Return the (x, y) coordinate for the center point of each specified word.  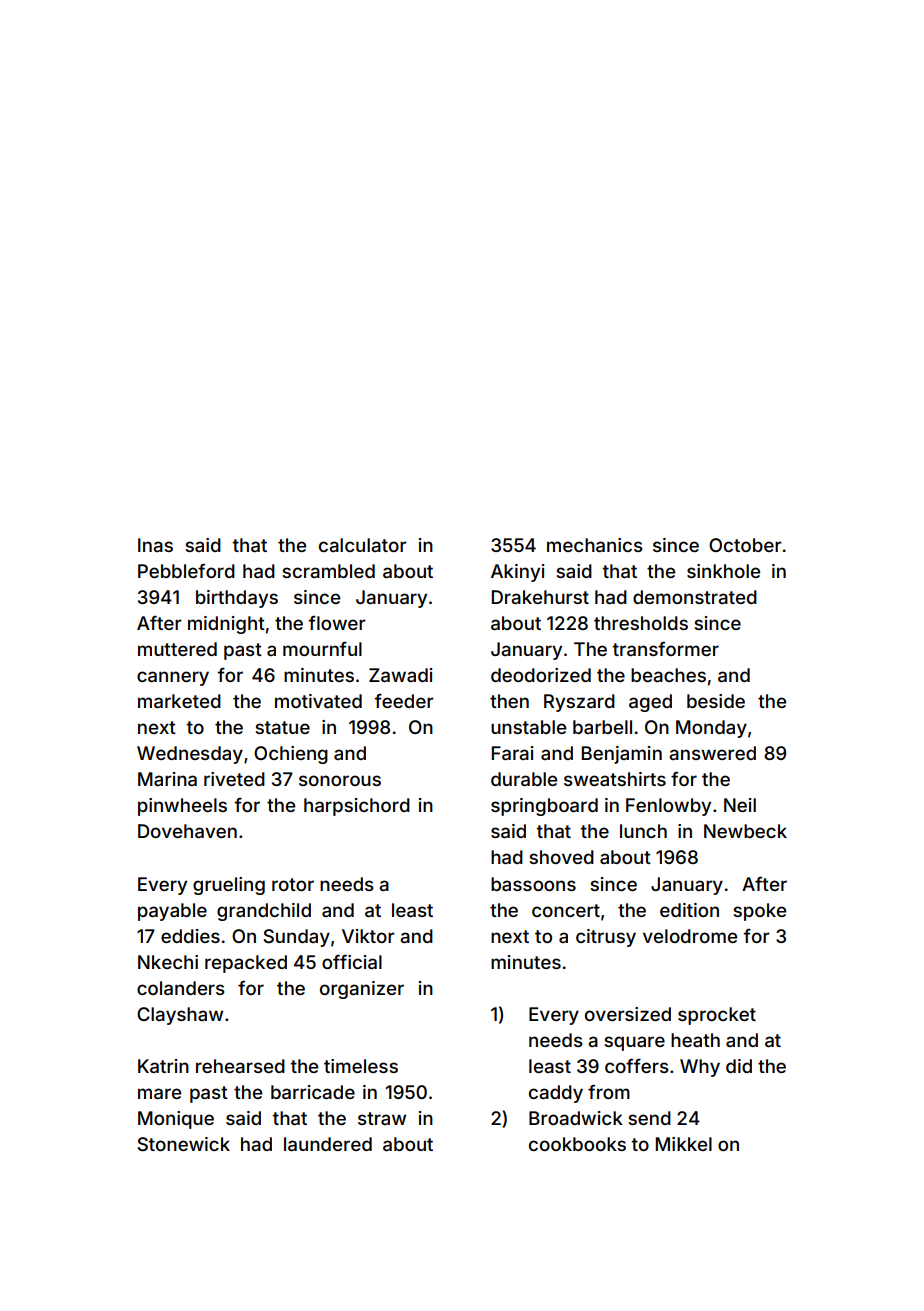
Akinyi (518, 573)
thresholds (641, 623)
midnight (226, 625)
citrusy (606, 938)
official (352, 961)
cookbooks (577, 1144)
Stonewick (183, 1144)
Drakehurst (540, 597)
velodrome (690, 936)
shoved (561, 857)
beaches (668, 675)
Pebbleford (186, 570)
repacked (246, 964)
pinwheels (182, 807)
